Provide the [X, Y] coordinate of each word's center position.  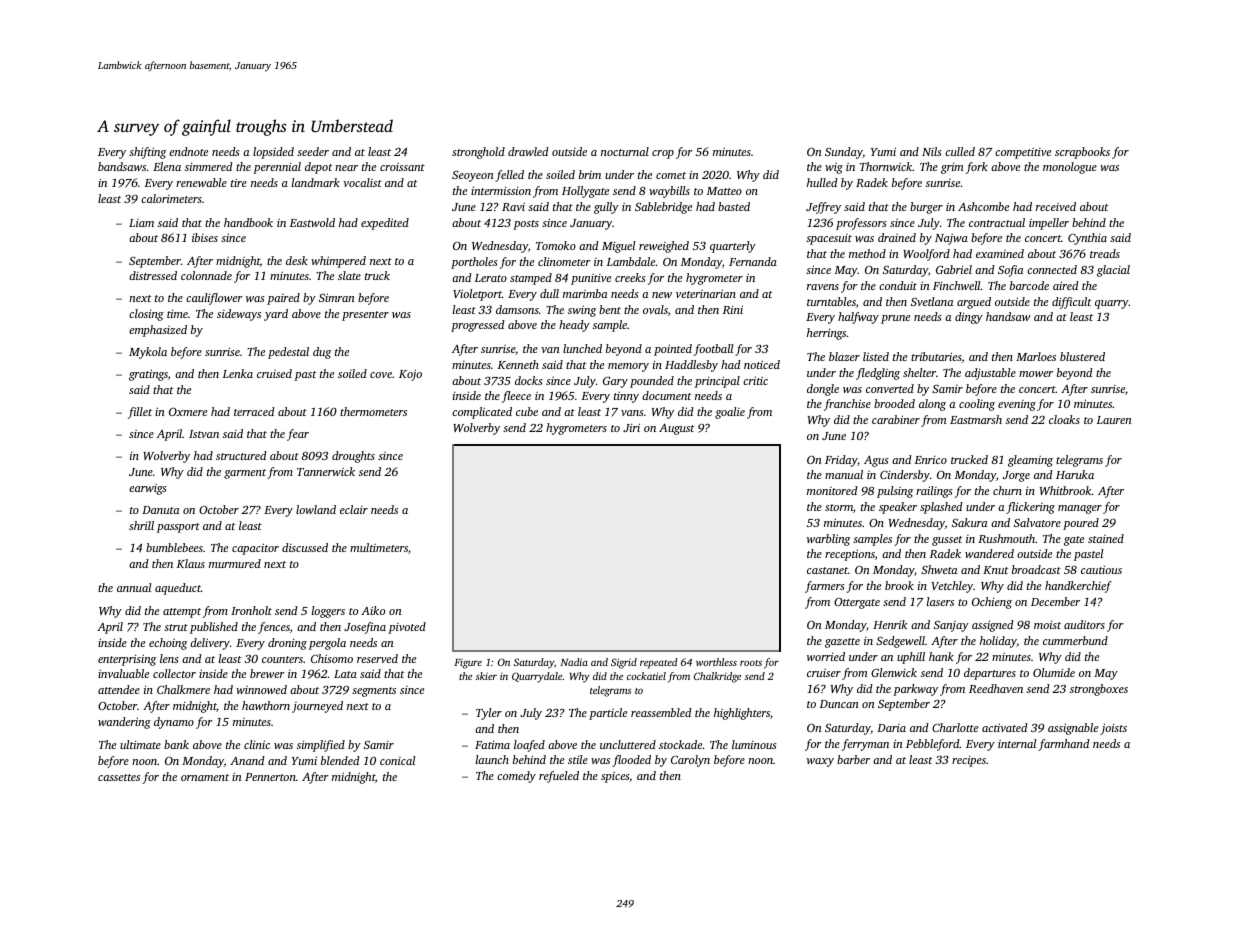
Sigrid [624, 663]
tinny [626, 397]
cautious [1101, 569]
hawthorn [266, 705]
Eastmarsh [976, 419]
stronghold [478, 153]
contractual [997, 222]
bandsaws [122, 166]
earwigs [148, 489]
